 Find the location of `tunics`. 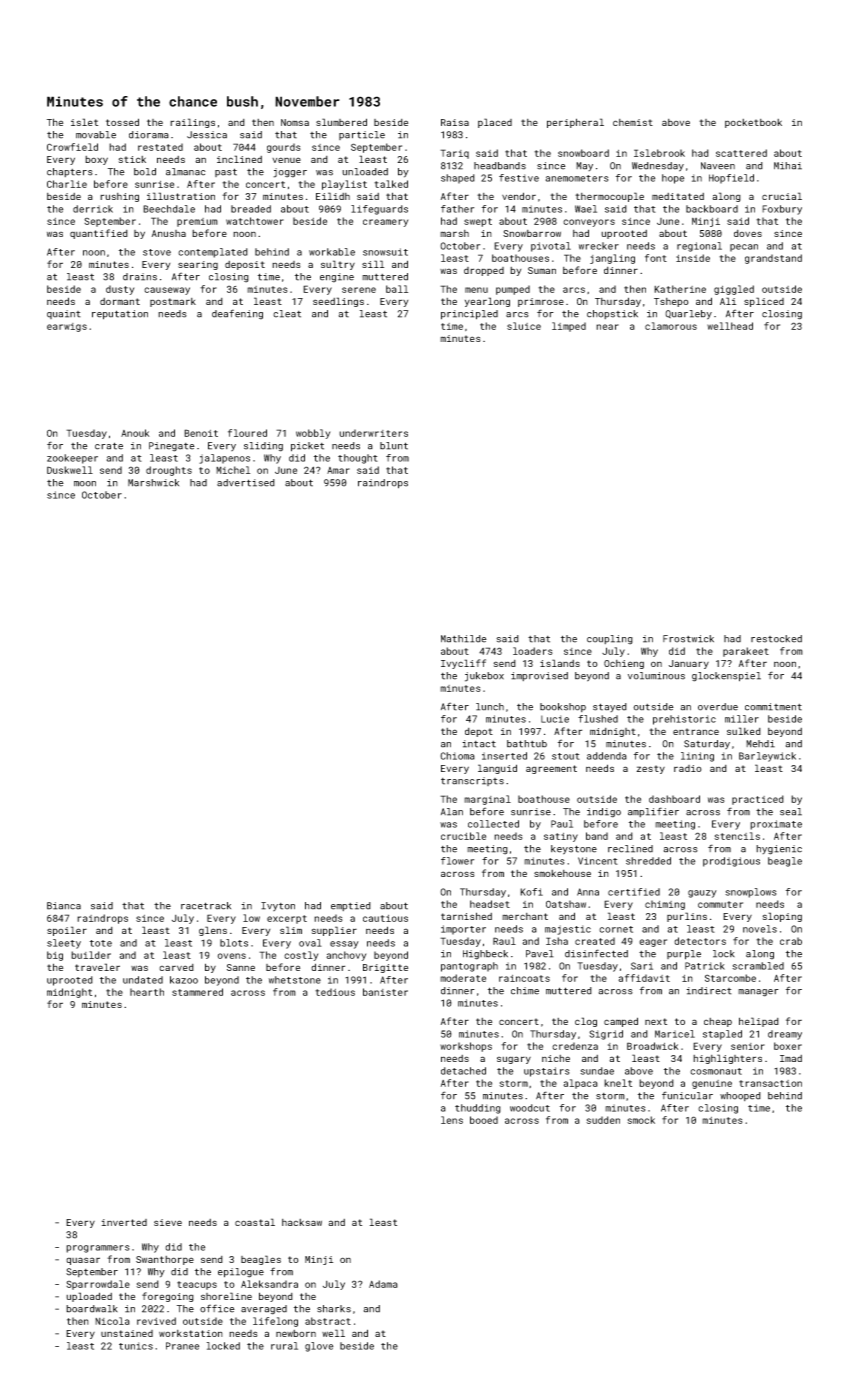

tunics is located at coordinates (136, 1346).
